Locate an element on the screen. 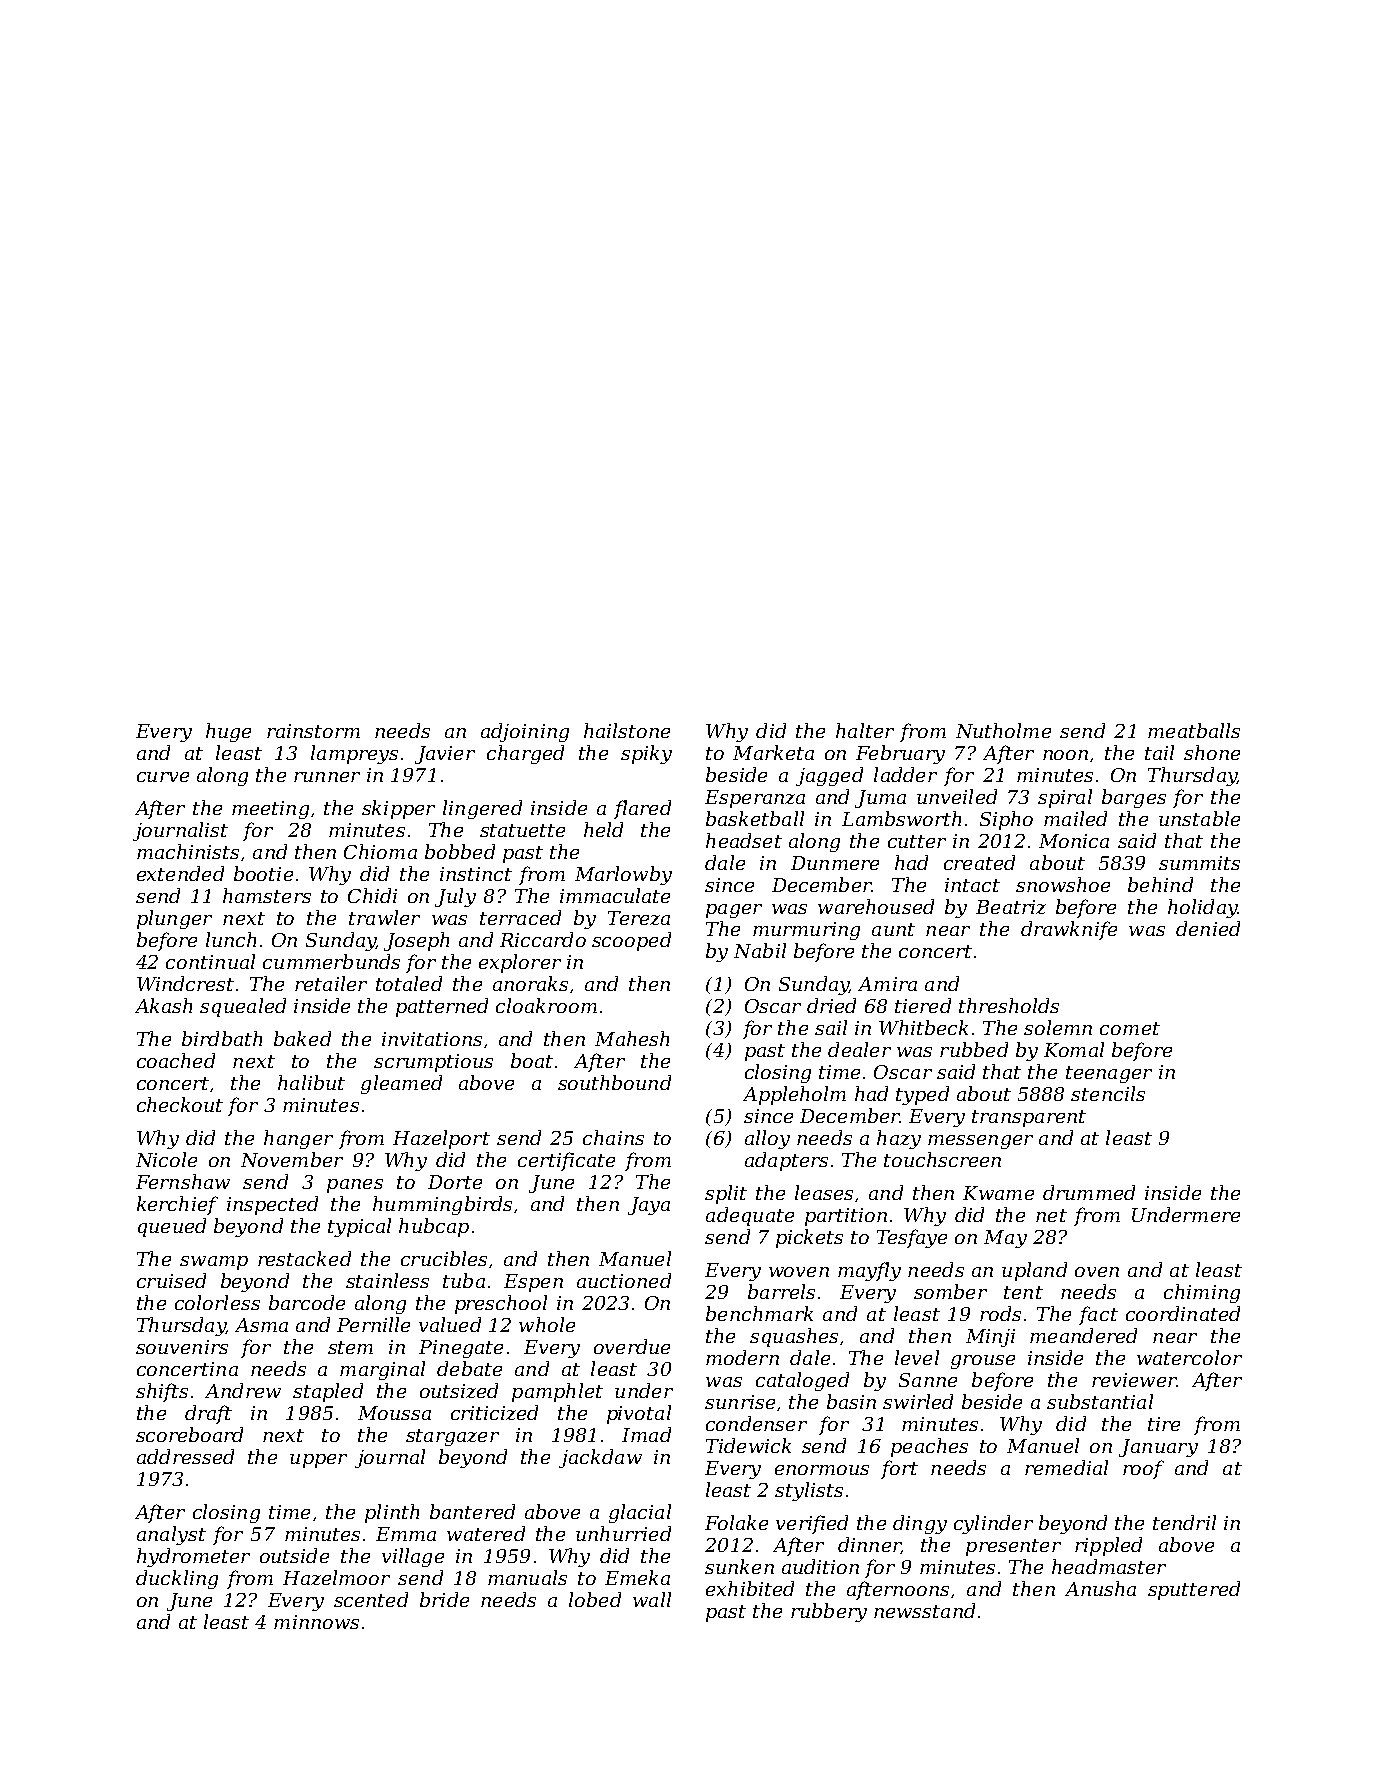 This screenshot has height=1781, width=1377. snowshoe is located at coordinates (1063, 884).
